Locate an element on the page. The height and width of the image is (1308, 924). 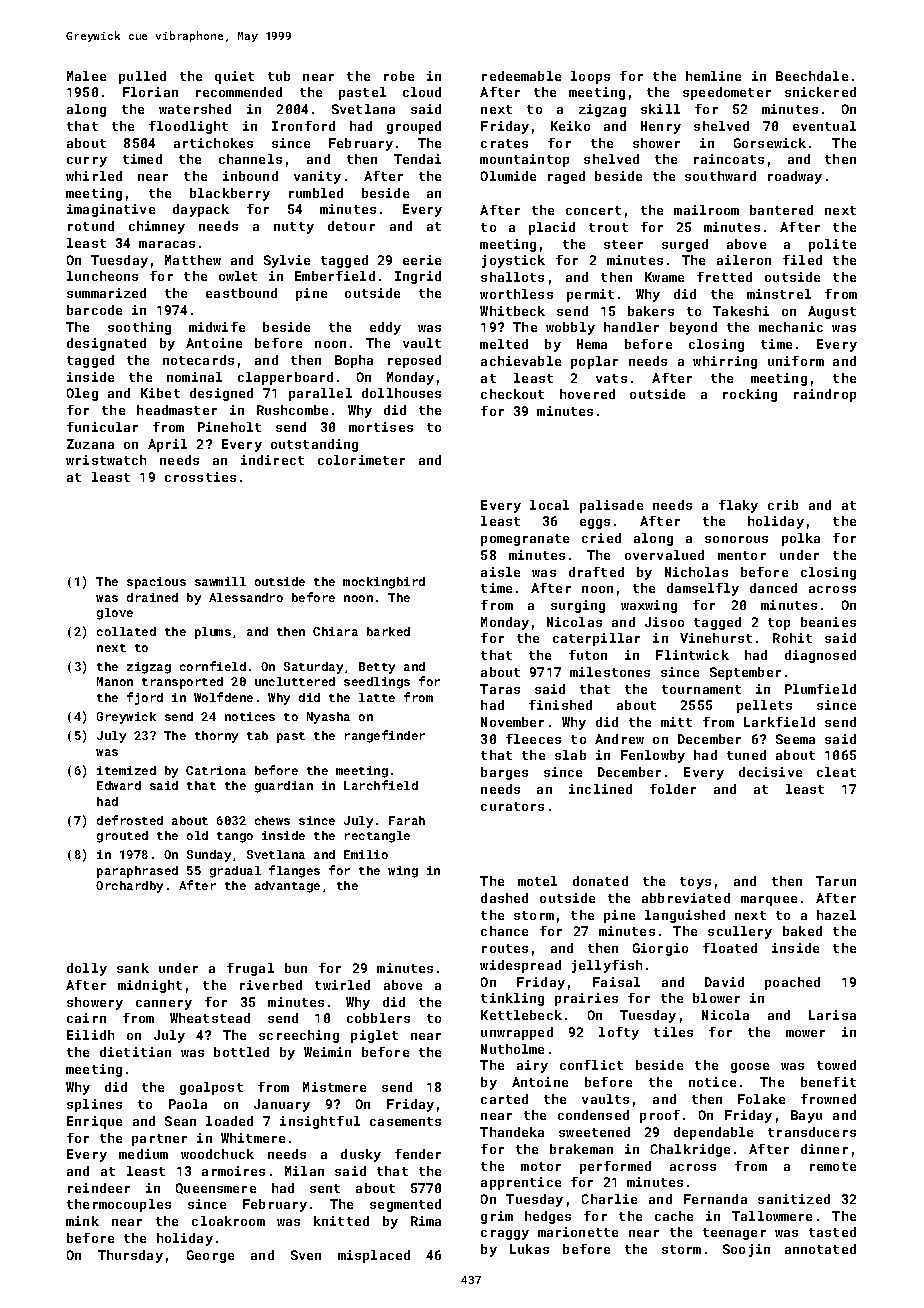
advantage is located at coordinates (287, 887).
